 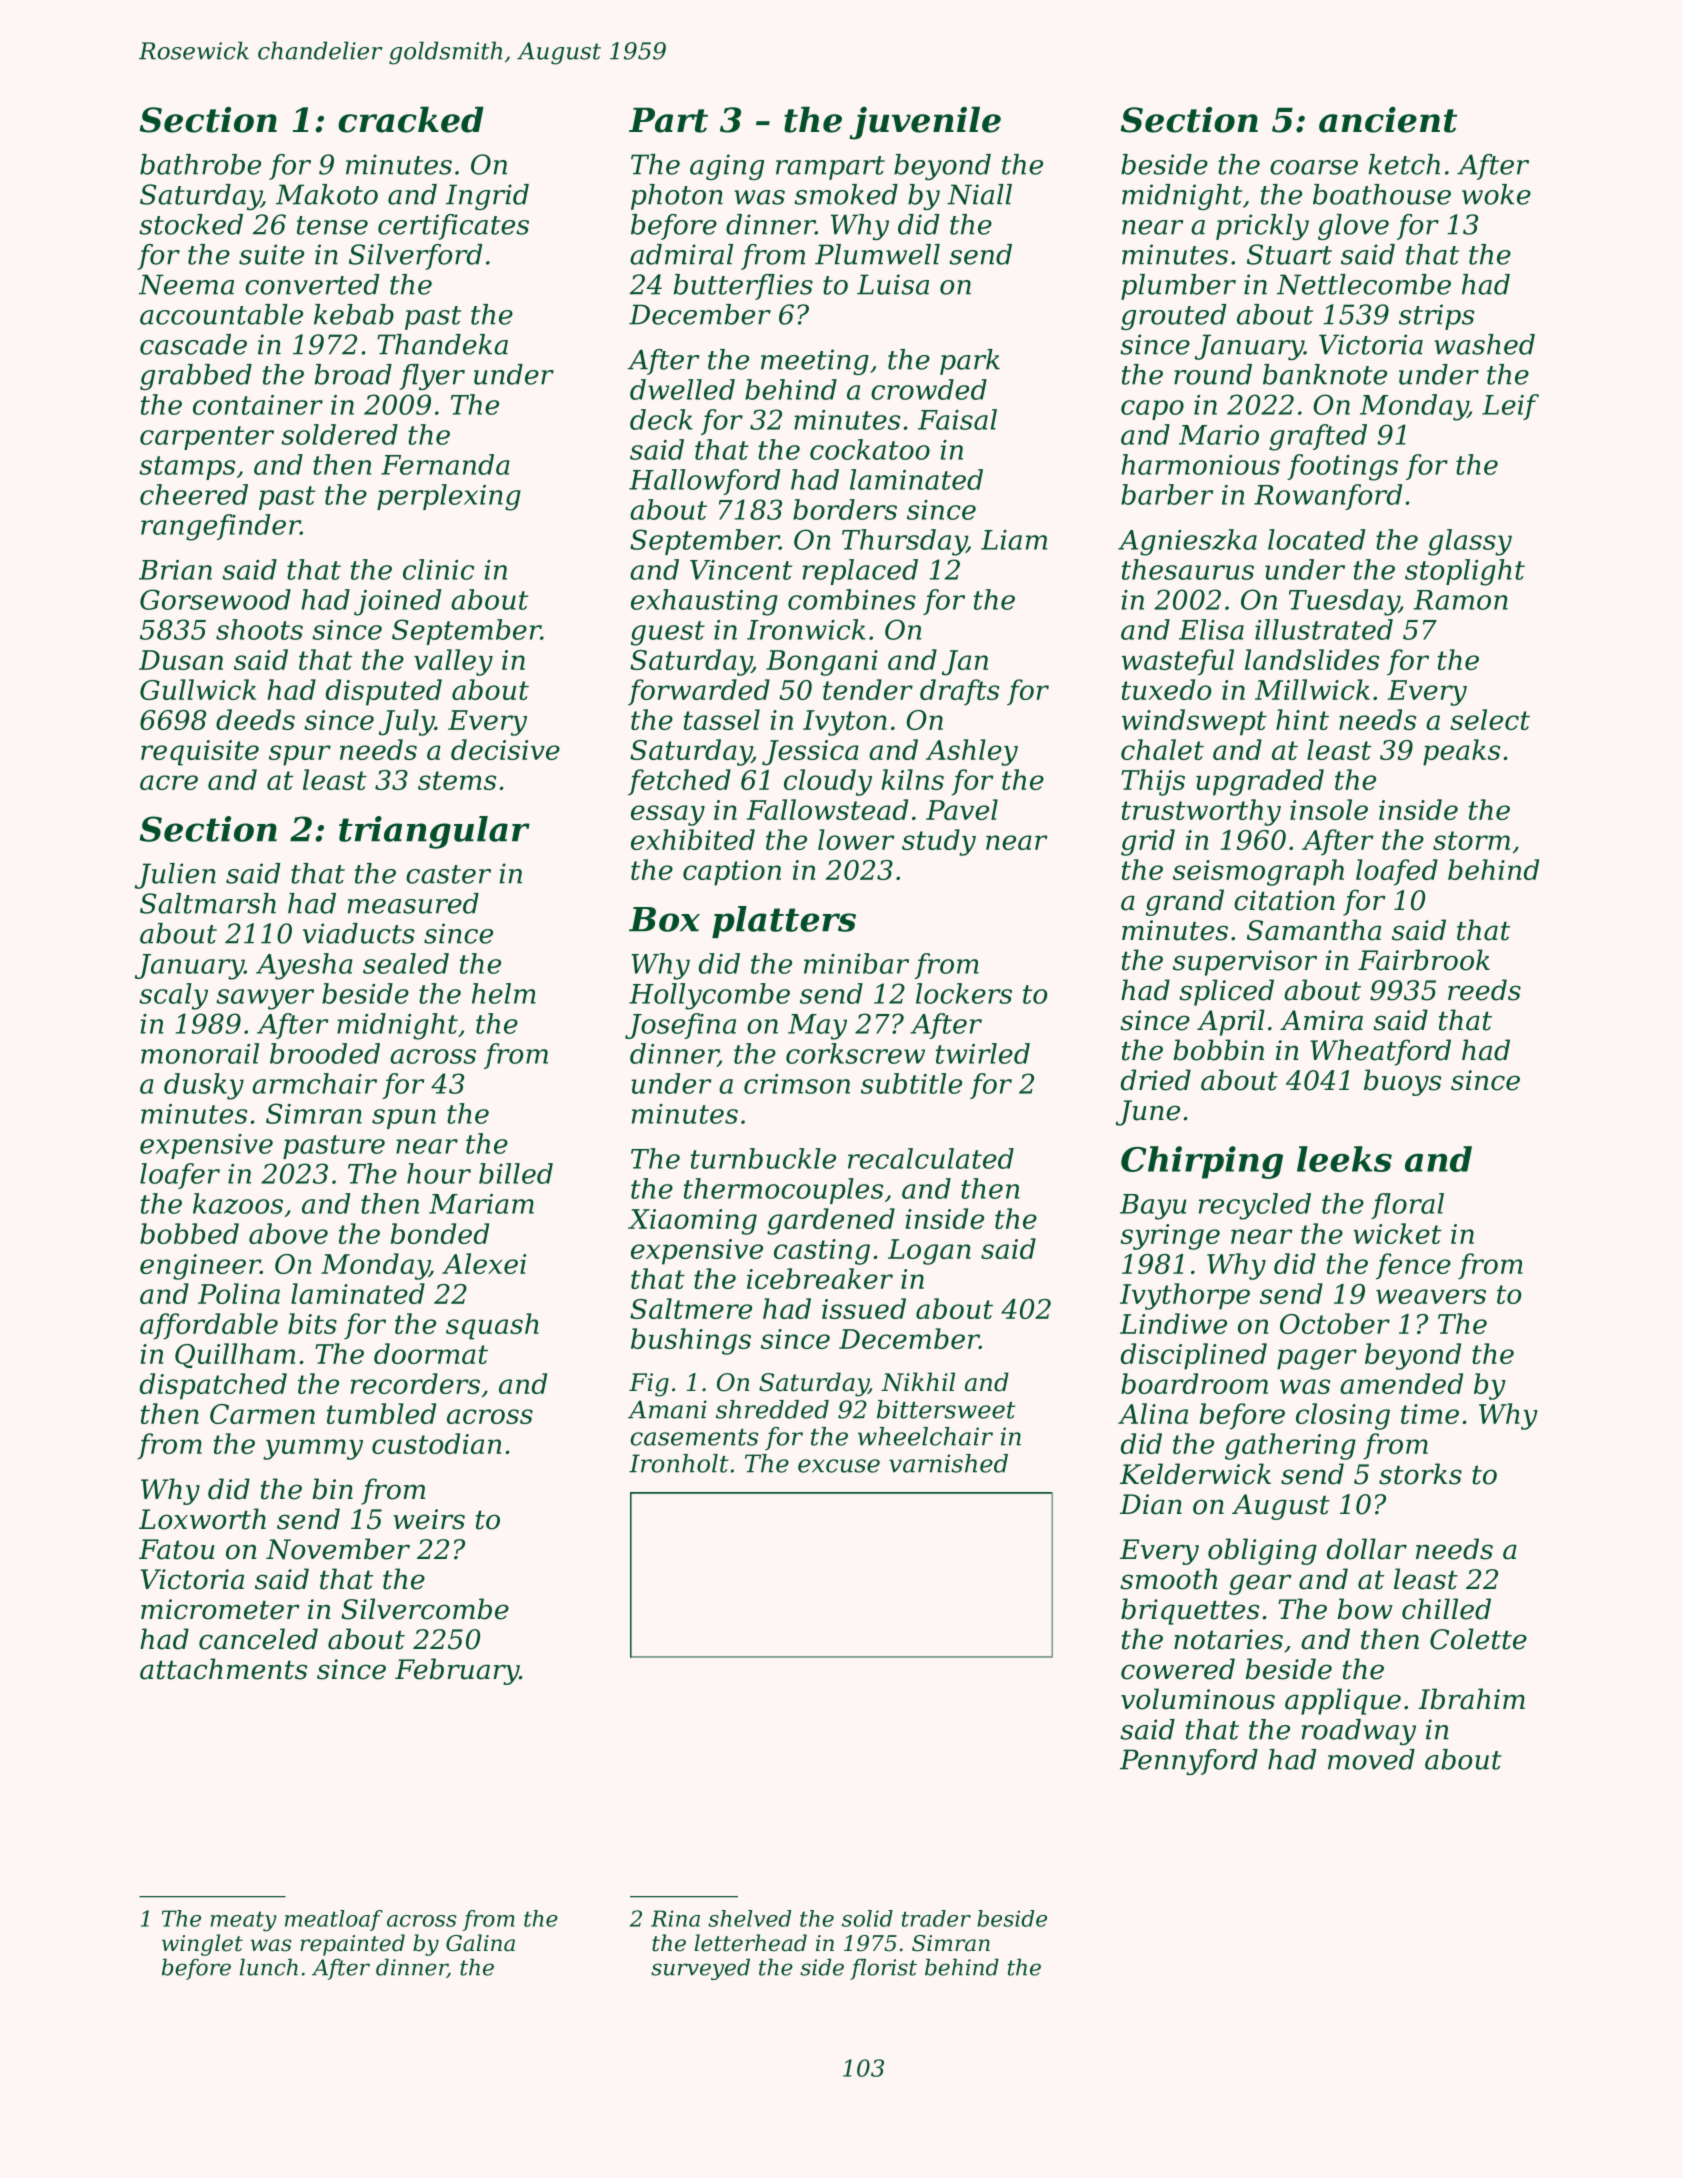 I want to click on valley, so click(x=453, y=662).
